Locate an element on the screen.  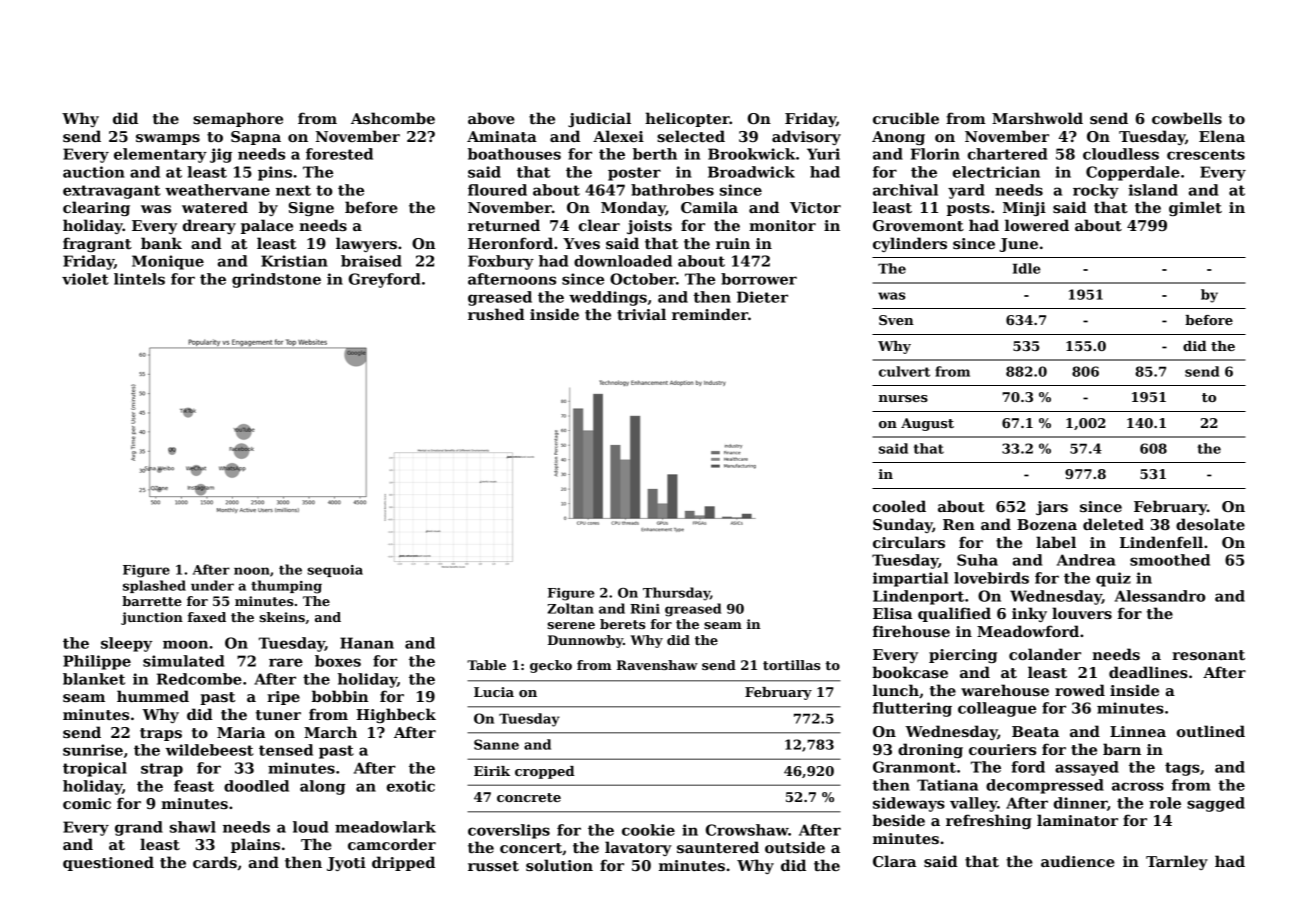
Lucia is located at coordinates (494, 692).
